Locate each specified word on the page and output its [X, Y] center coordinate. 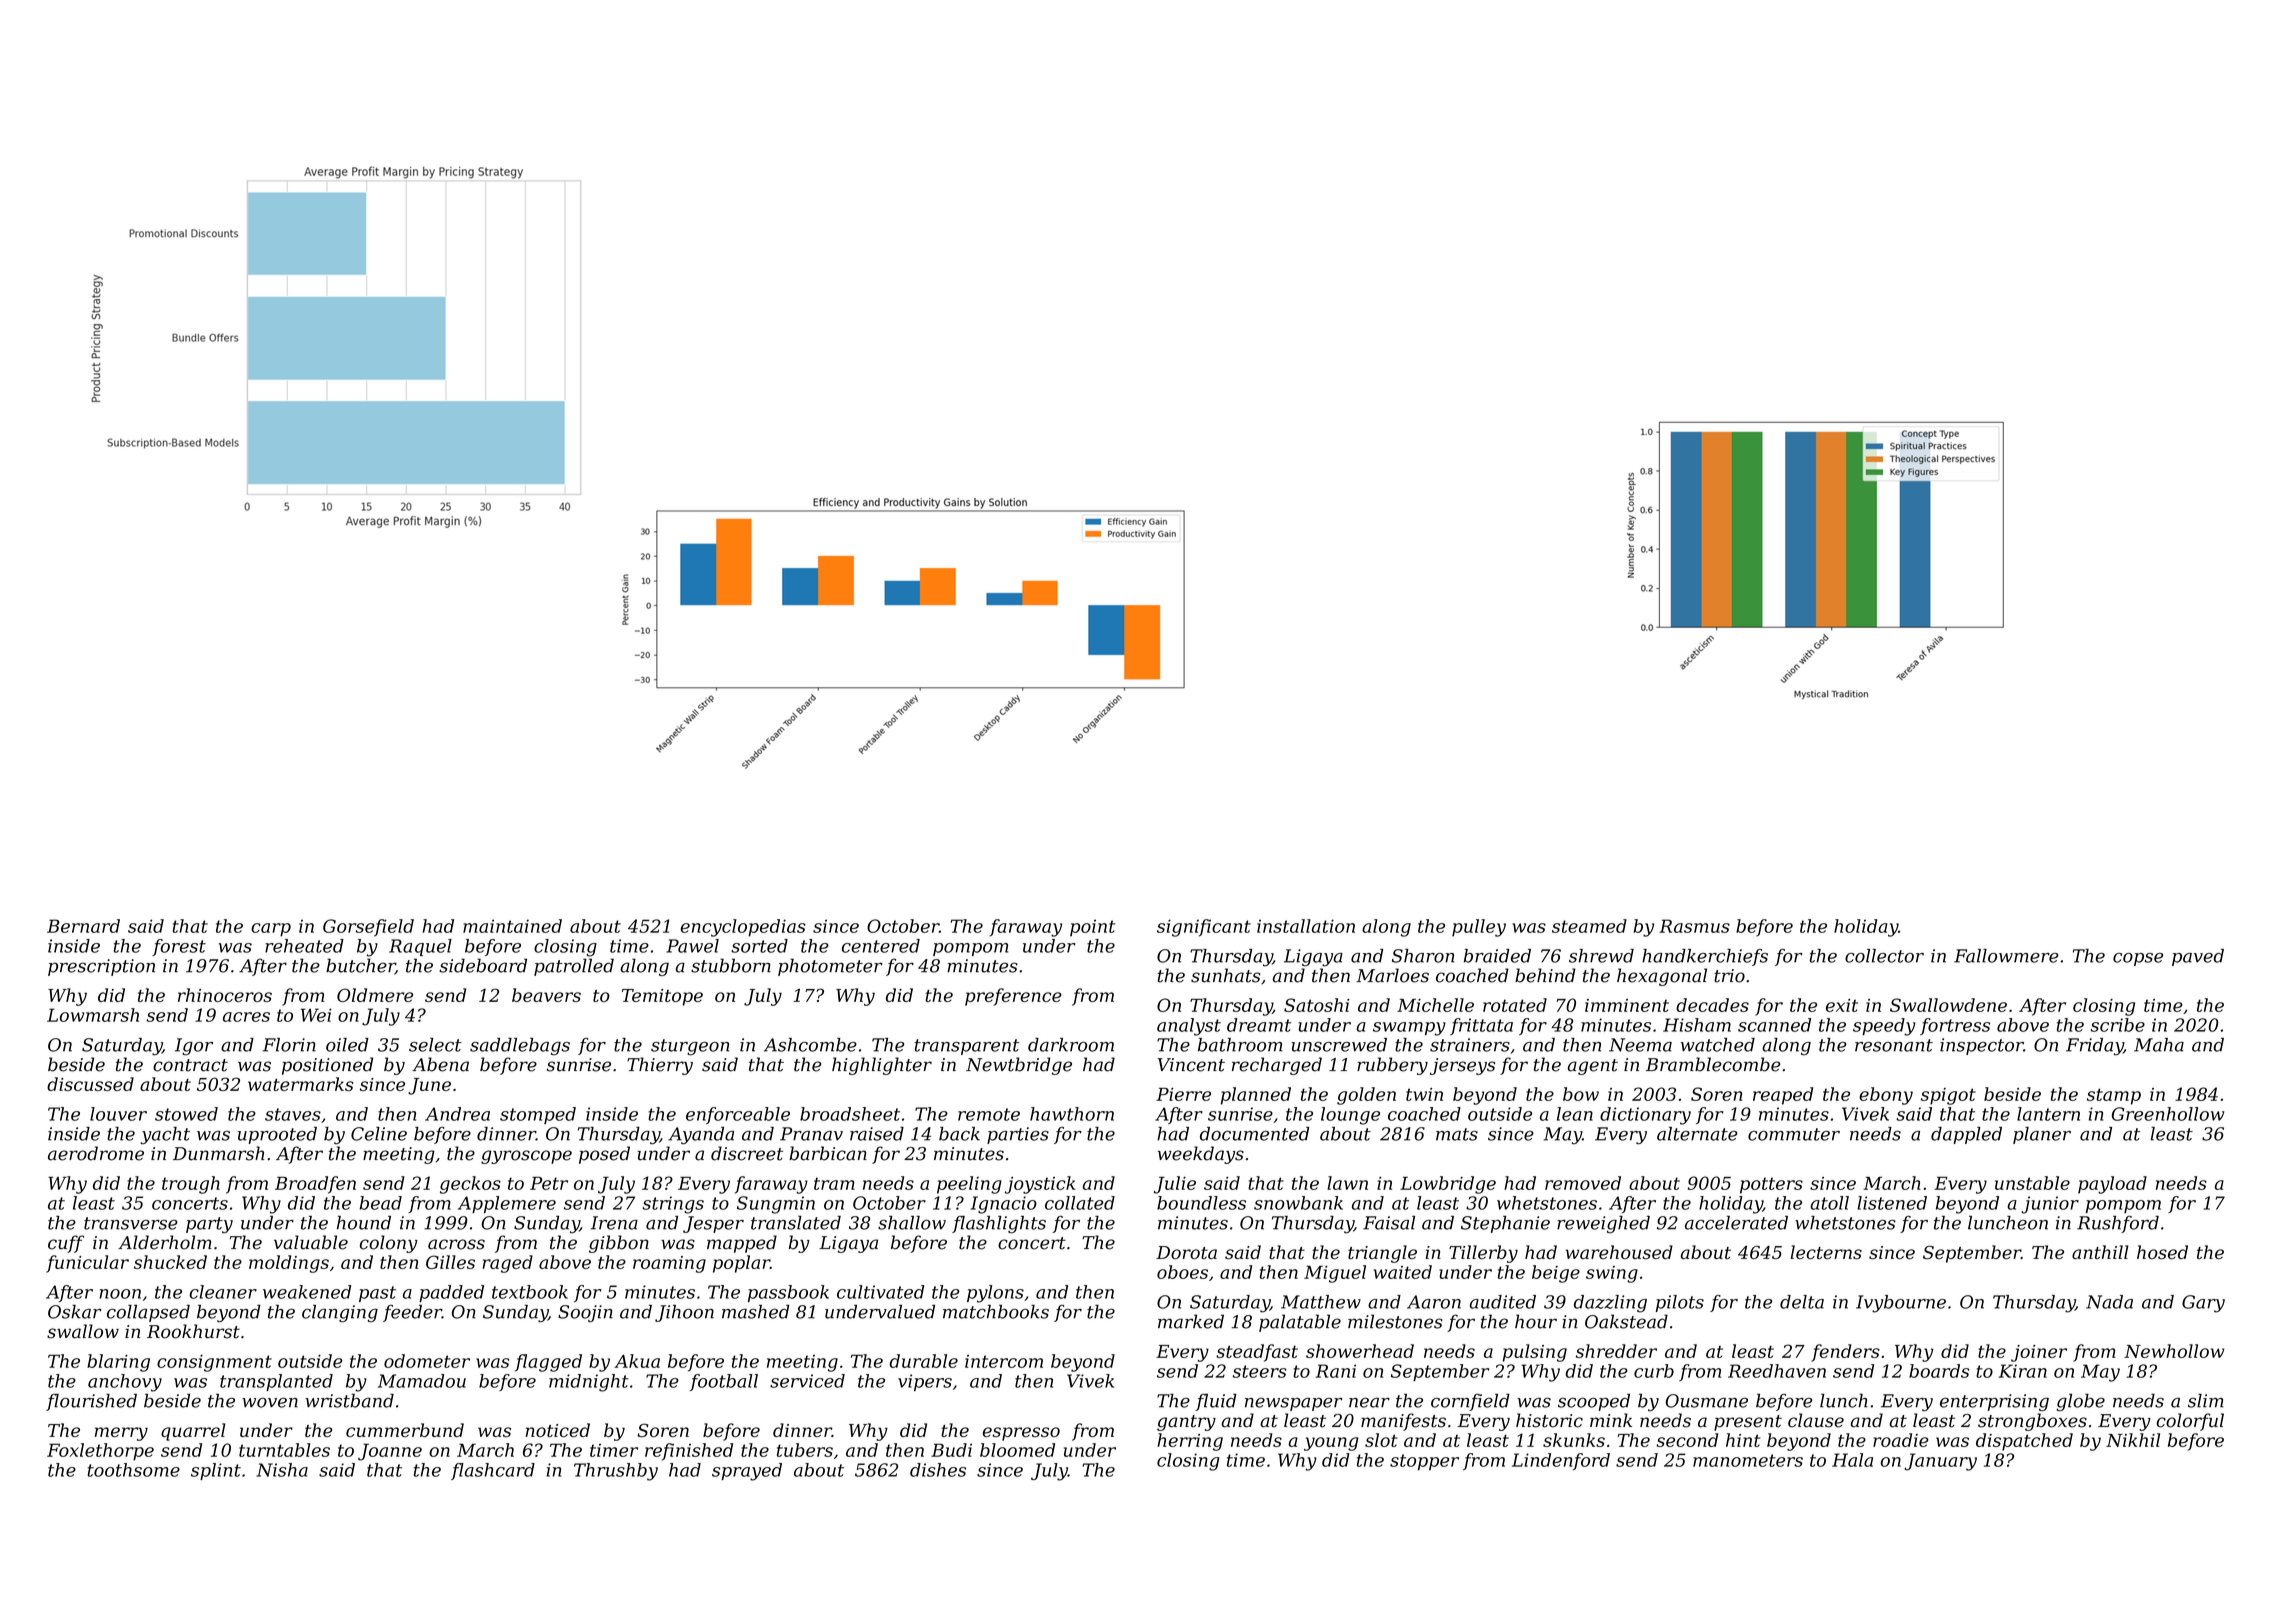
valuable [311, 1242]
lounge [1350, 1116]
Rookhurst [193, 1331]
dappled [1966, 1135]
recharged [1277, 1066]
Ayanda [701, 1136]
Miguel [1335, 1274]
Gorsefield [368, 928]
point [1092, 928]
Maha [2159, 1045]
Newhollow [2174, 1351]
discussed [90, 1084]
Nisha [282, 1470]
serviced [807, 1381]
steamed [1589, 926]
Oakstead [1626, 1321]
